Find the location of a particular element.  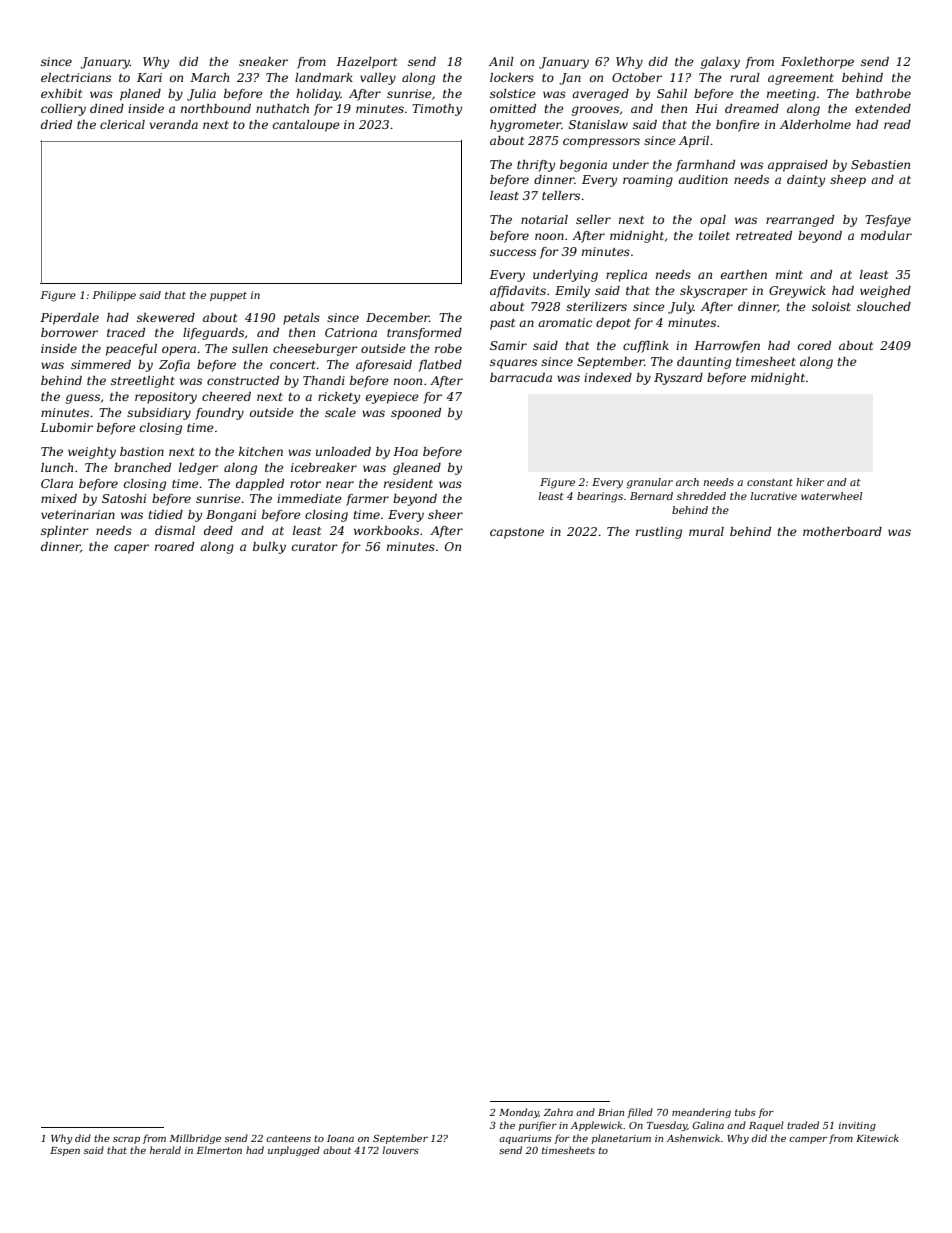

veranda is located at coordinates (174, 124).
